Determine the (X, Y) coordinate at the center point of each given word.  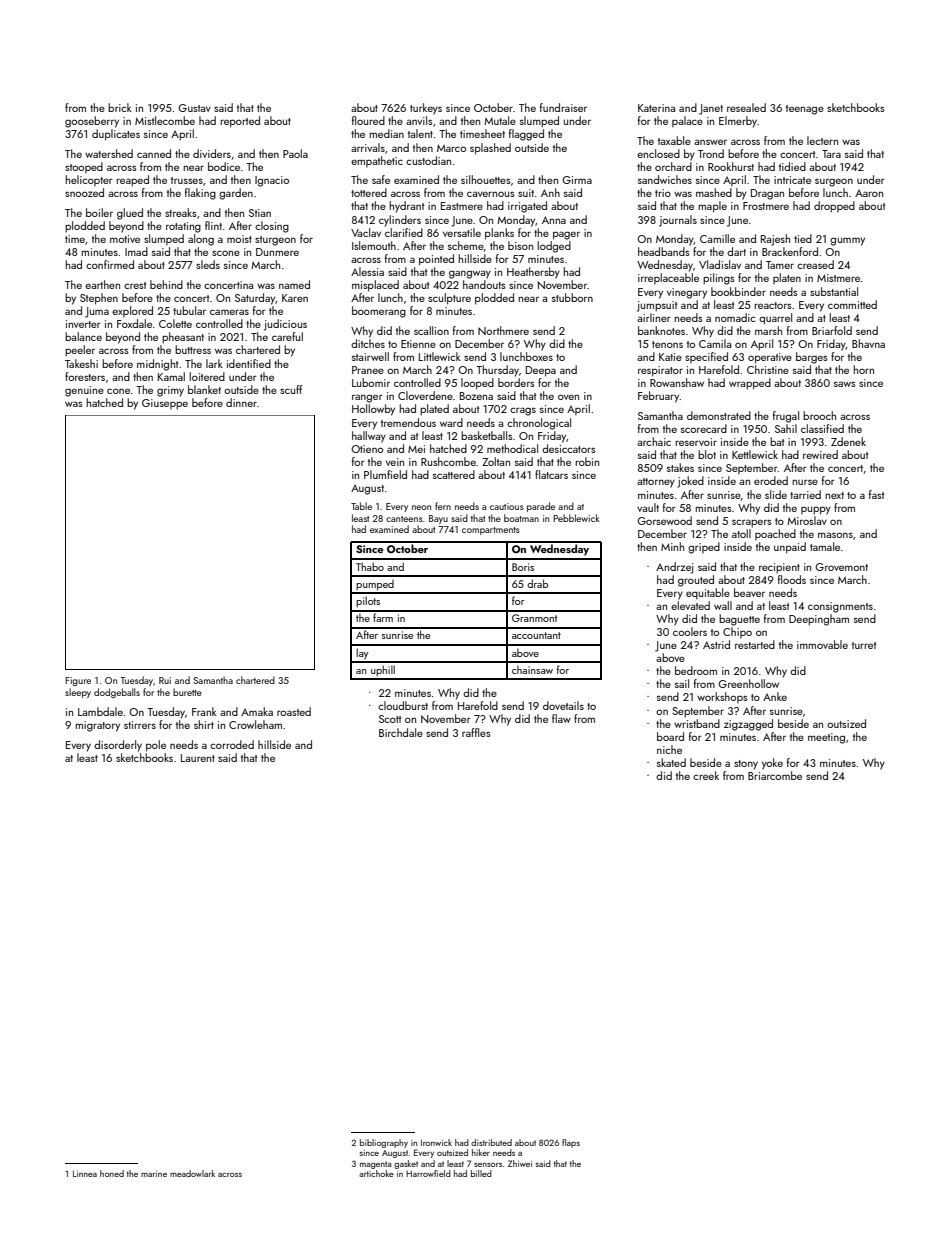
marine (154, 1174)
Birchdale (401, 732)
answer (710, 142)
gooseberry (92, 122)
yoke (772, 764)
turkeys (426, 109)
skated (671, 762)
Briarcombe (775, 775)
